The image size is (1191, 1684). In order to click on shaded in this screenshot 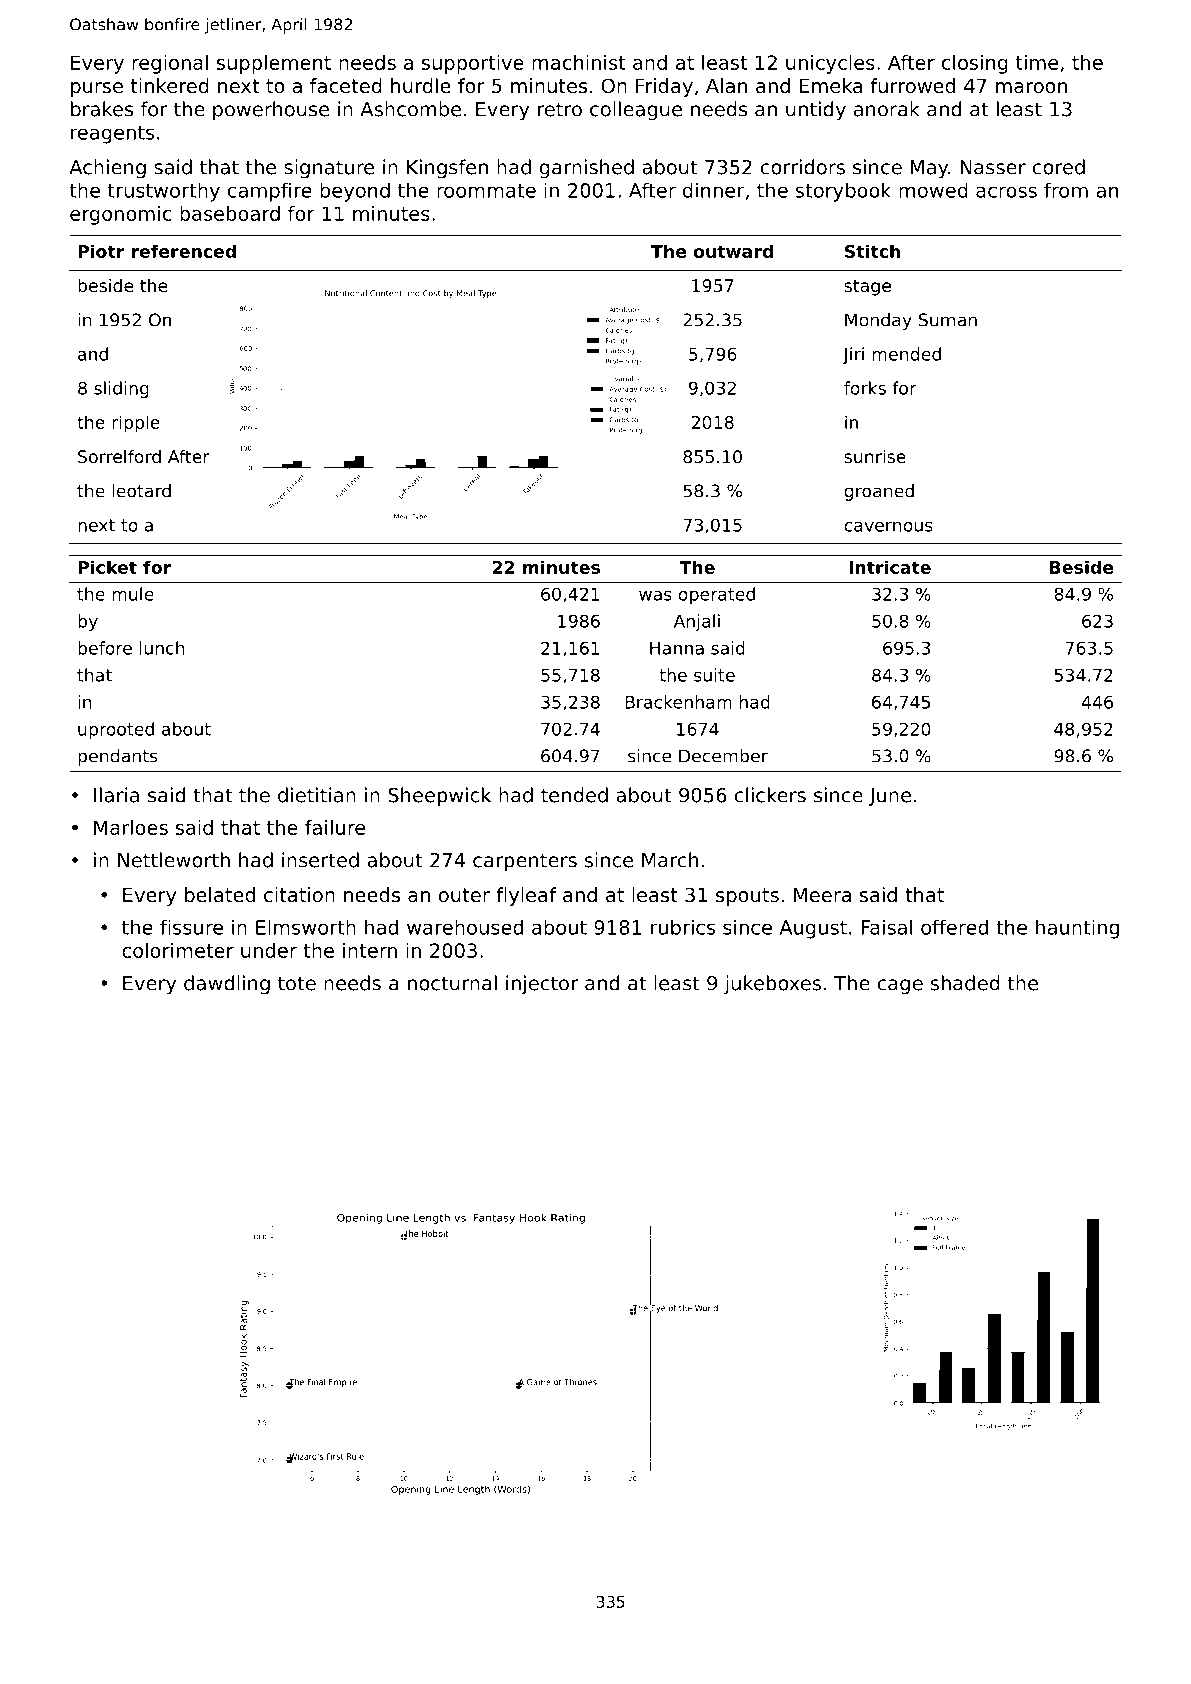, I will do `click(965, 983)`.
